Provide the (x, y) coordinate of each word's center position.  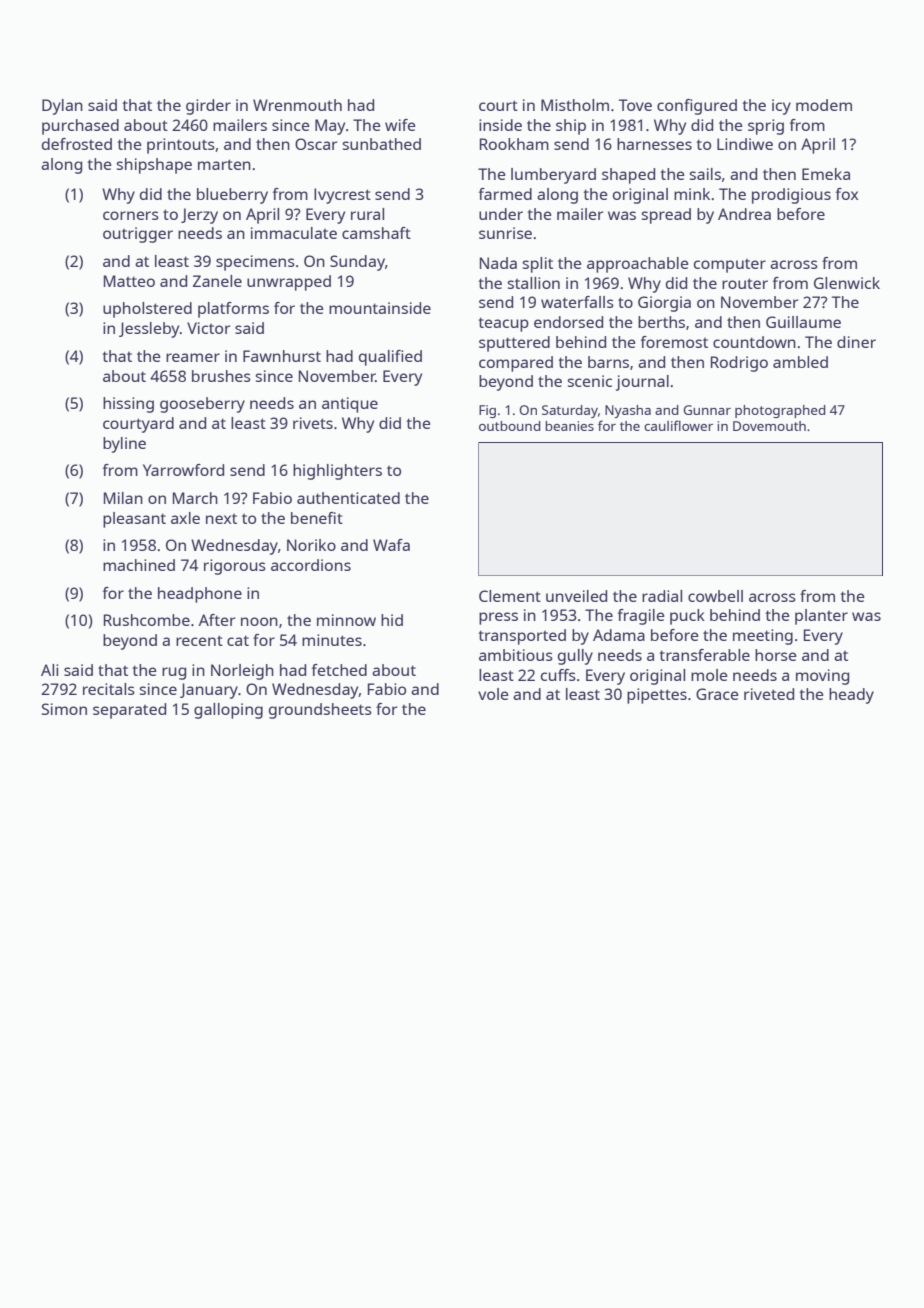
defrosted (77, 144)
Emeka (826, 174)
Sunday (357, 263)
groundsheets (320, 711)
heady (851, 696)
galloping (228, 711)
